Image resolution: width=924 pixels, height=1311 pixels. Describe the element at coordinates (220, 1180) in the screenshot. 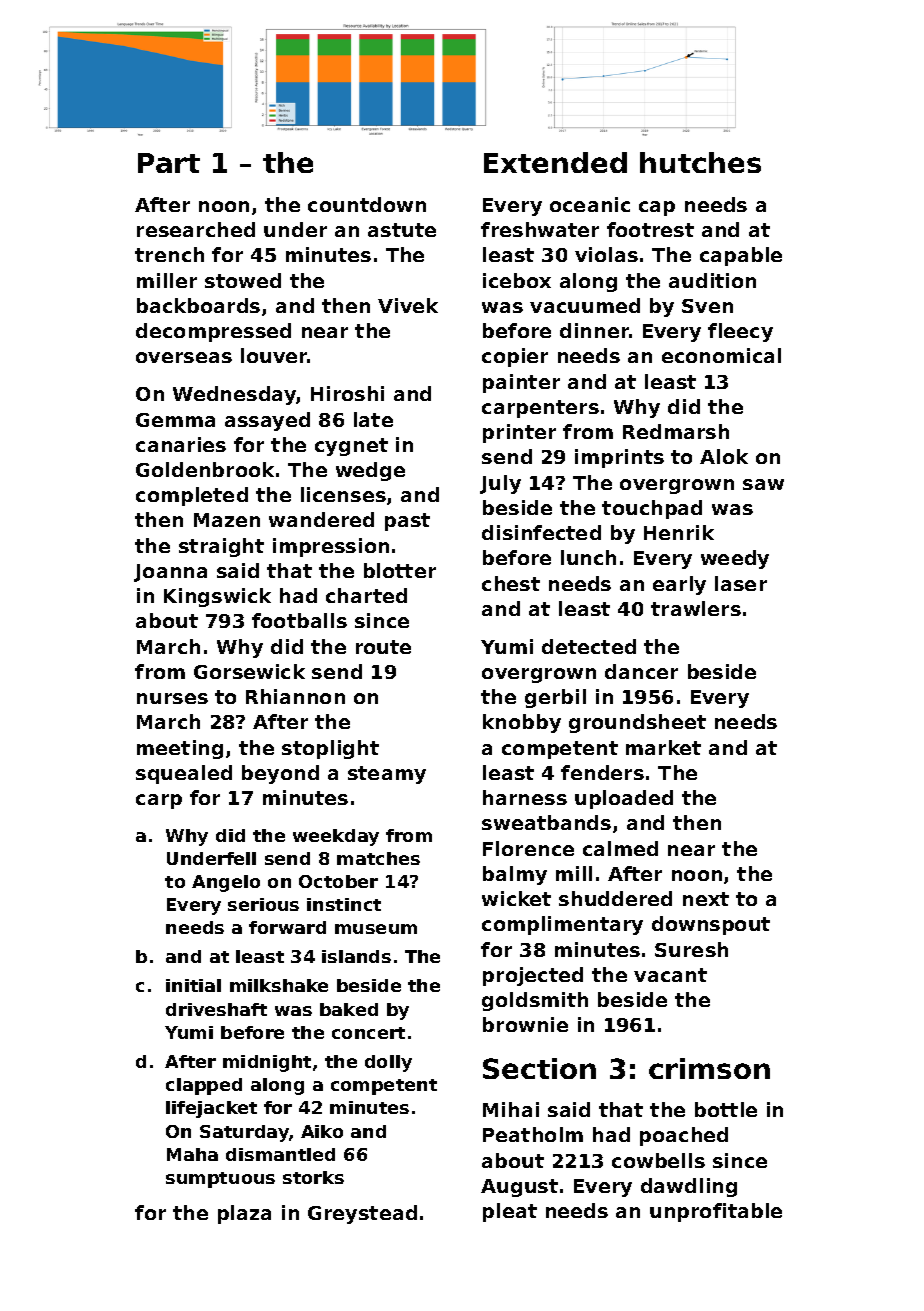

I see `sumptuous` at that location.
